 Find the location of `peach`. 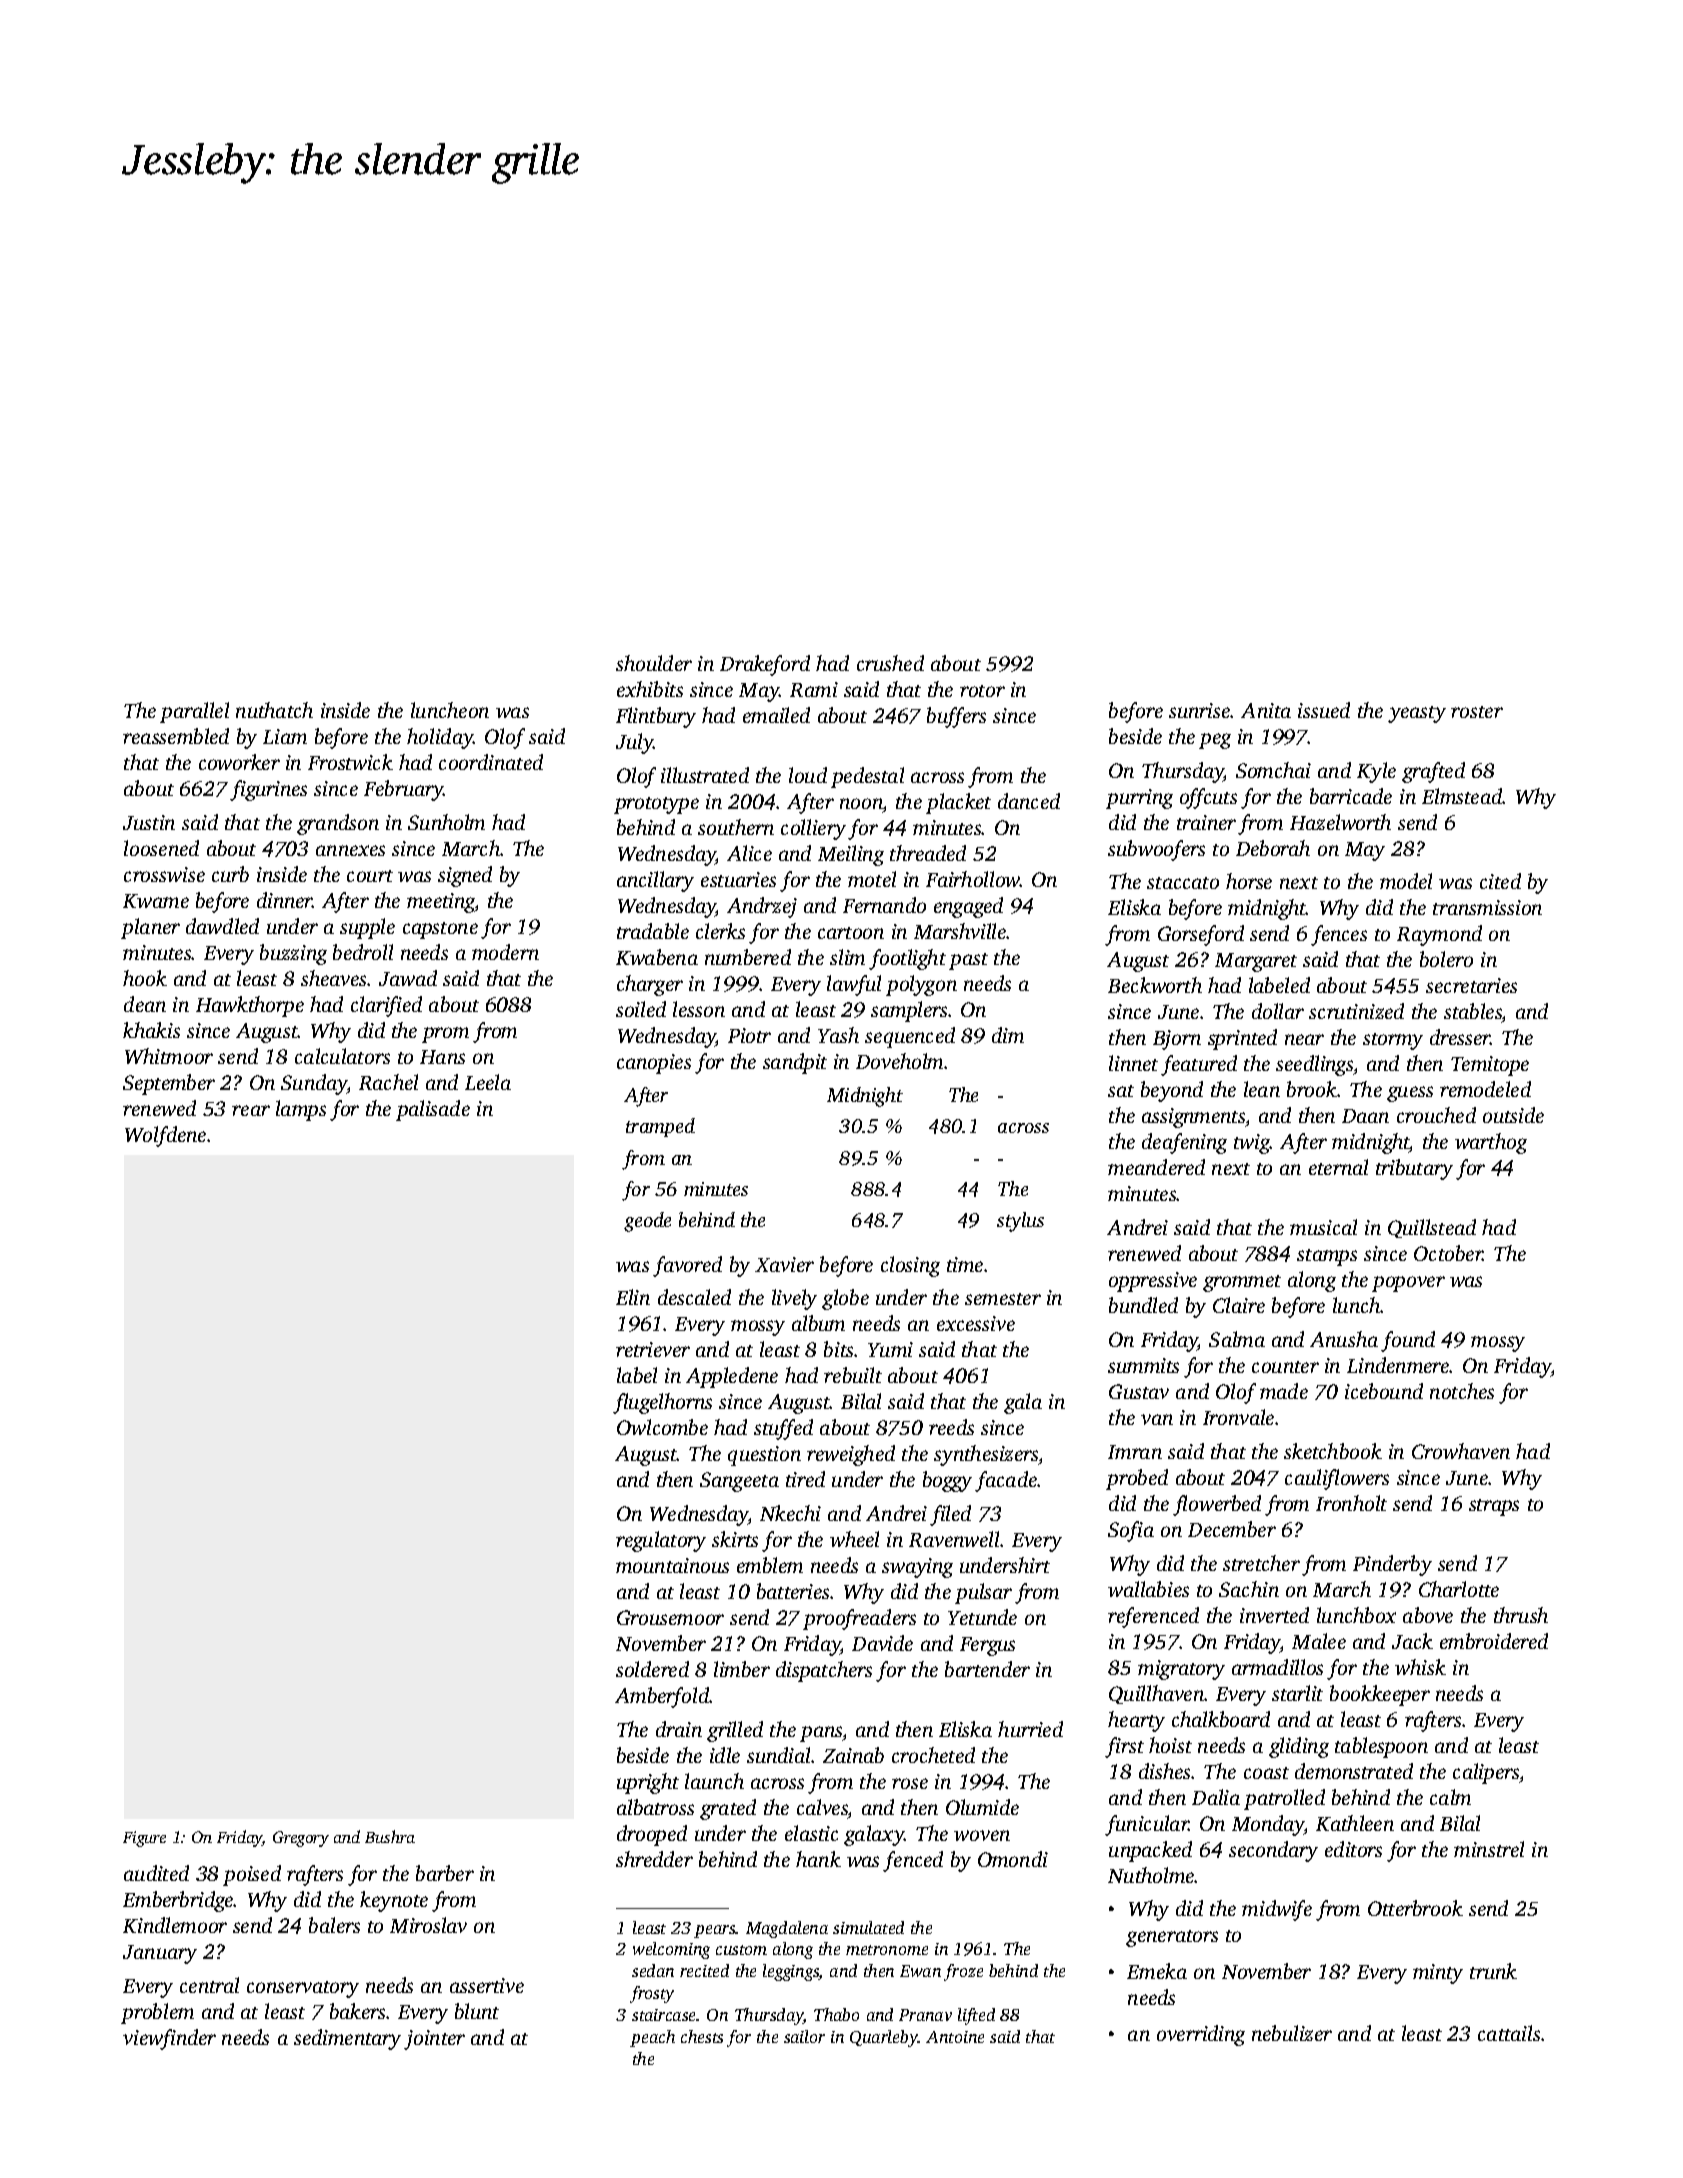

peach is located at coordinates (652, 2038).
